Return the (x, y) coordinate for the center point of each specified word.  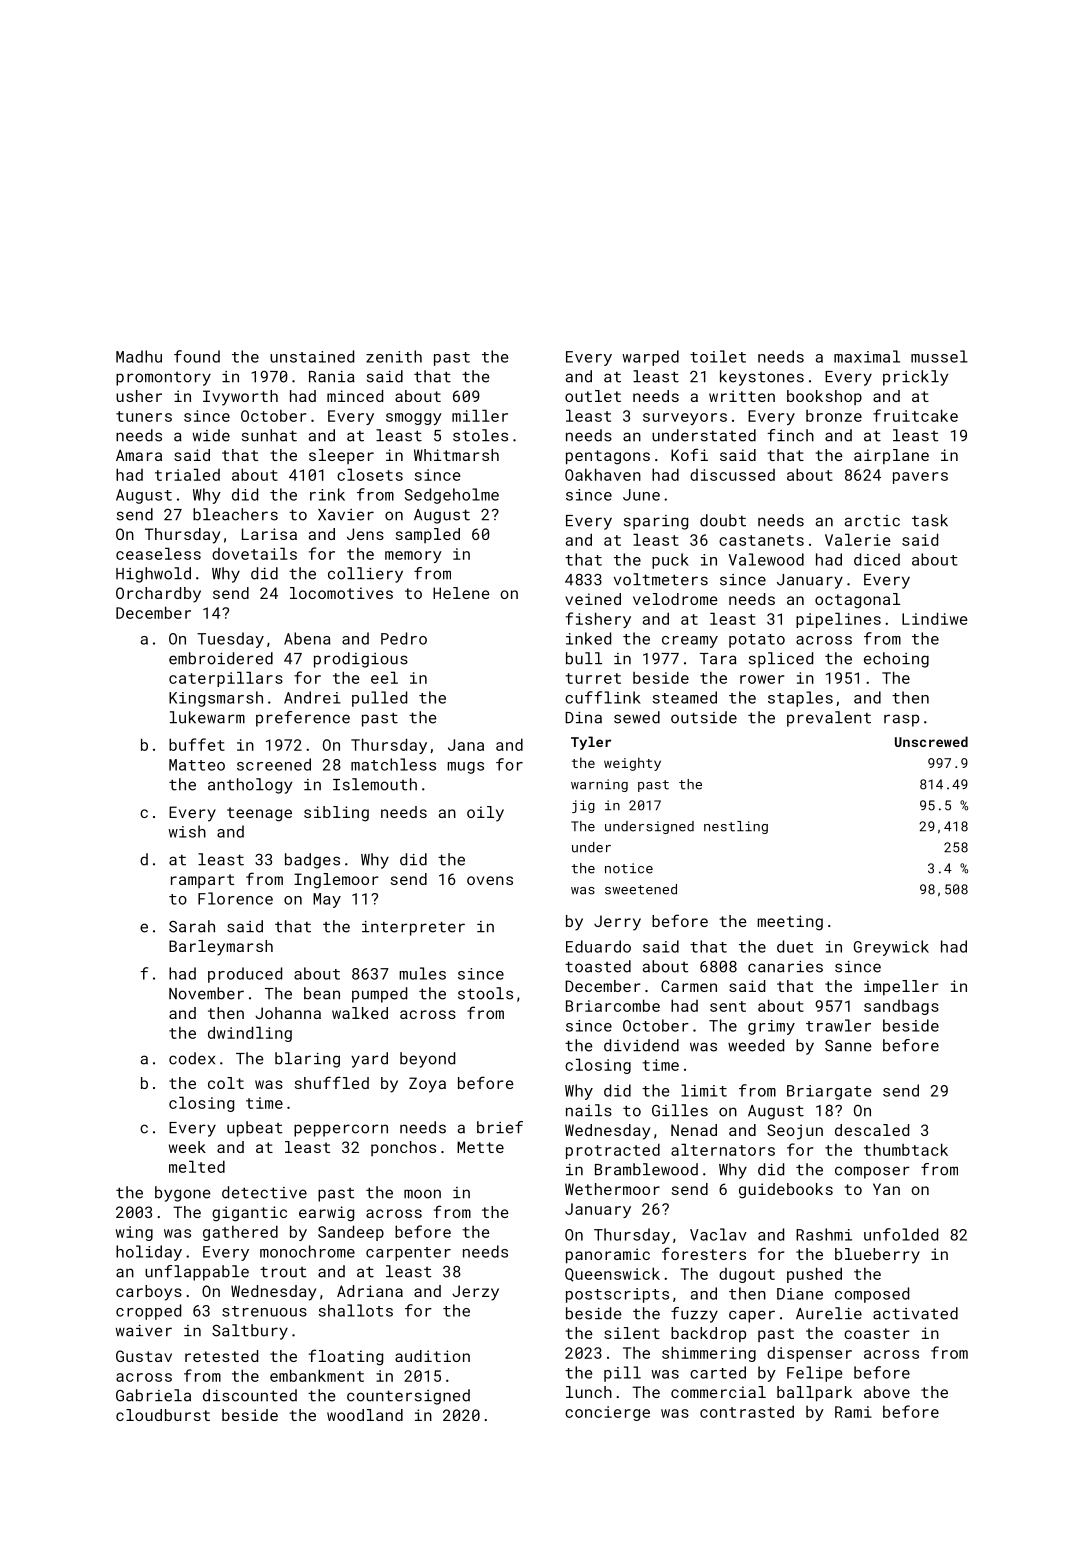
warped (650, 358)
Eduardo (598, 946)
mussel (939, 356)
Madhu (139, 356)
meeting (790, 923)
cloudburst (163, 1415)
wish (187, 831)
